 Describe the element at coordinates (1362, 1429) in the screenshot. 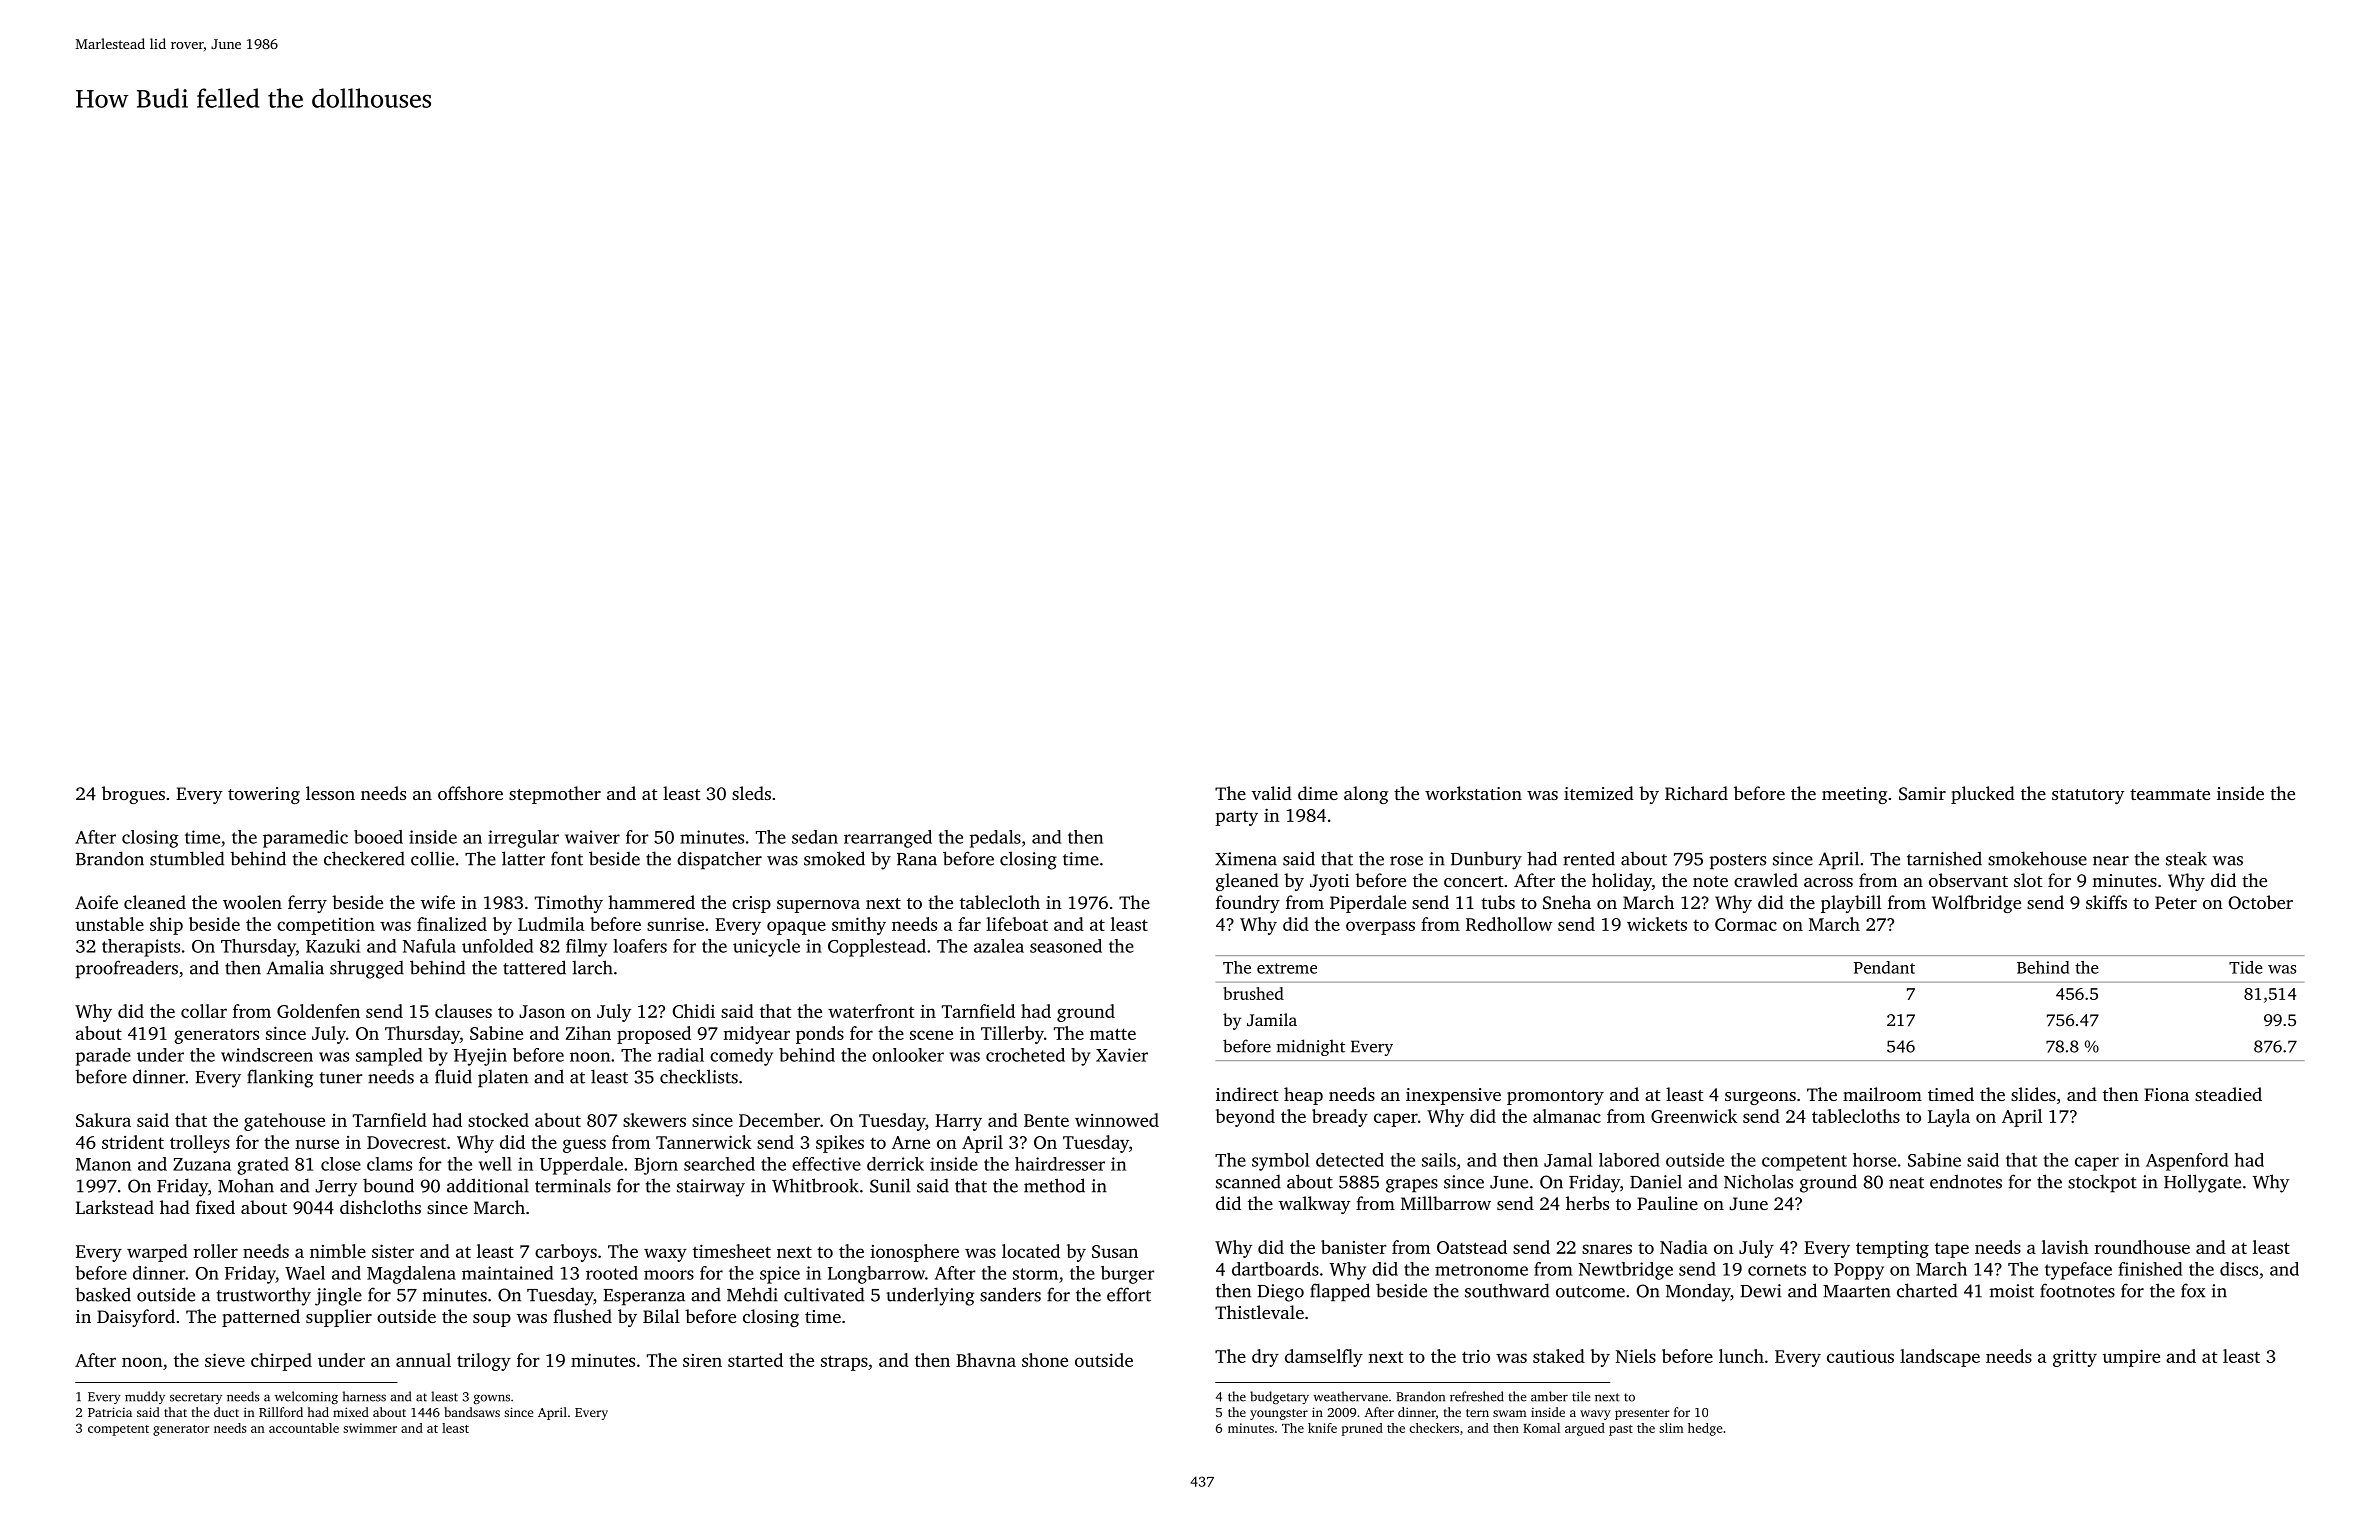

I see `pruned` at that location.
